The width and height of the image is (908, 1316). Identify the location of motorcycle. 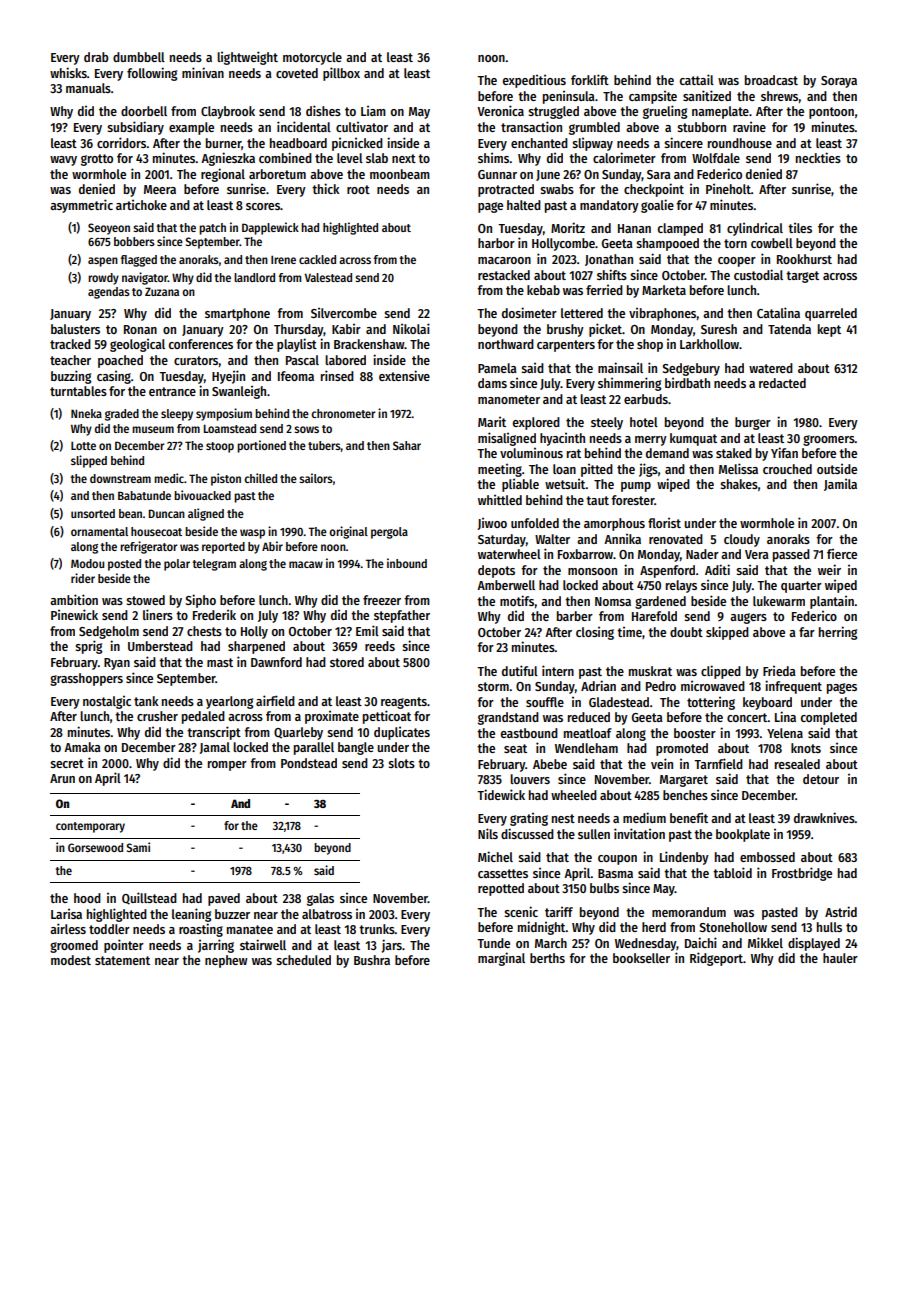
(312, 58).
